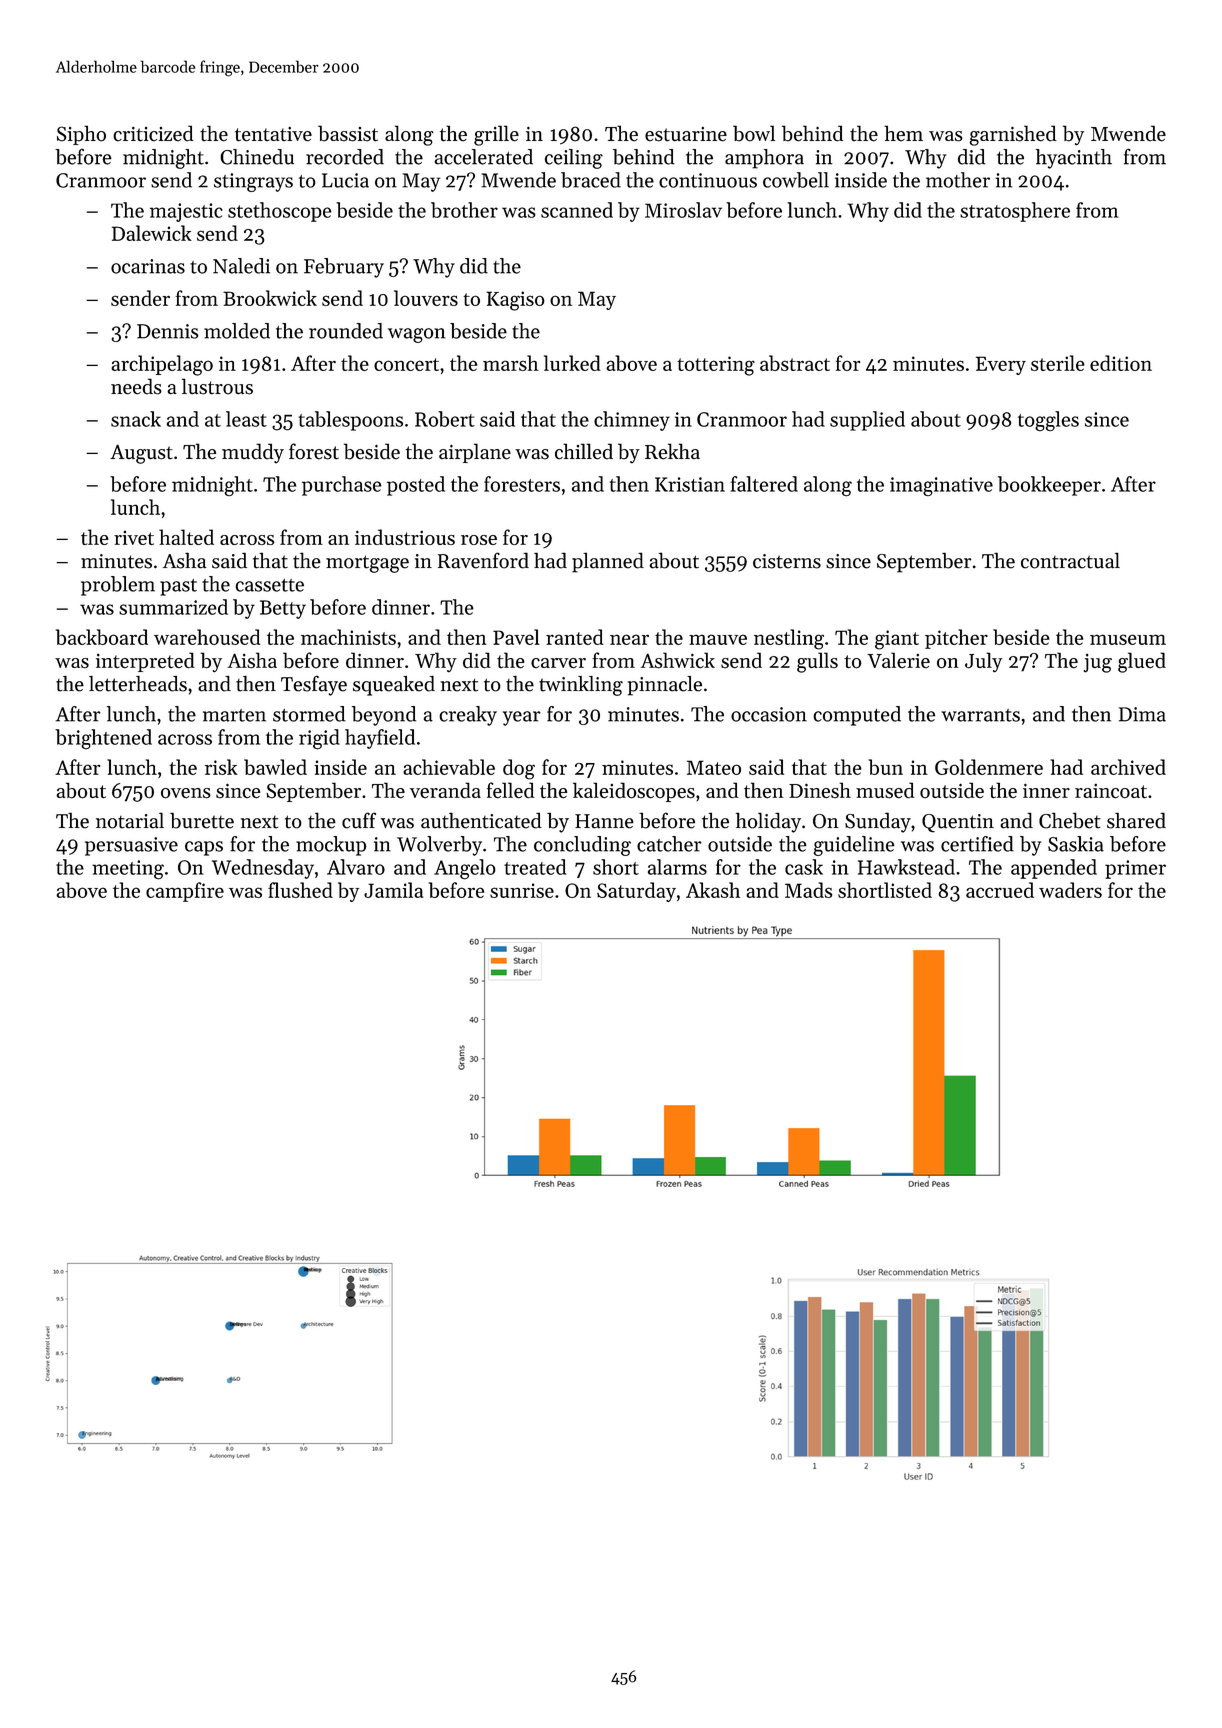 Image resolution: width=1222 pixels, height=1728 pixels. Describe the element at coordinates (787, 561) in the page. I see `cisterns` at that location.
